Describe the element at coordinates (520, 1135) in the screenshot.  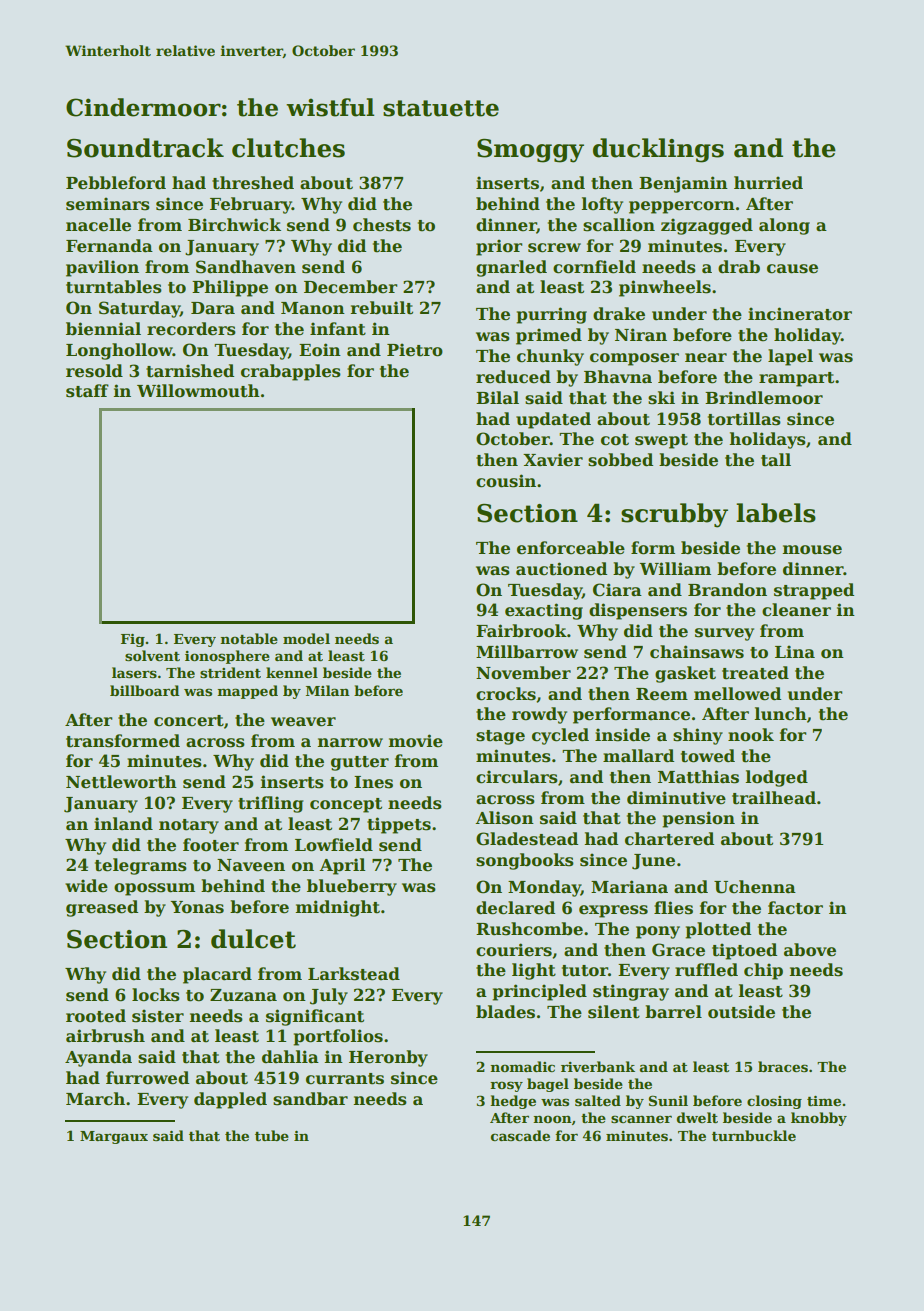
I see `cascade` at that location.
